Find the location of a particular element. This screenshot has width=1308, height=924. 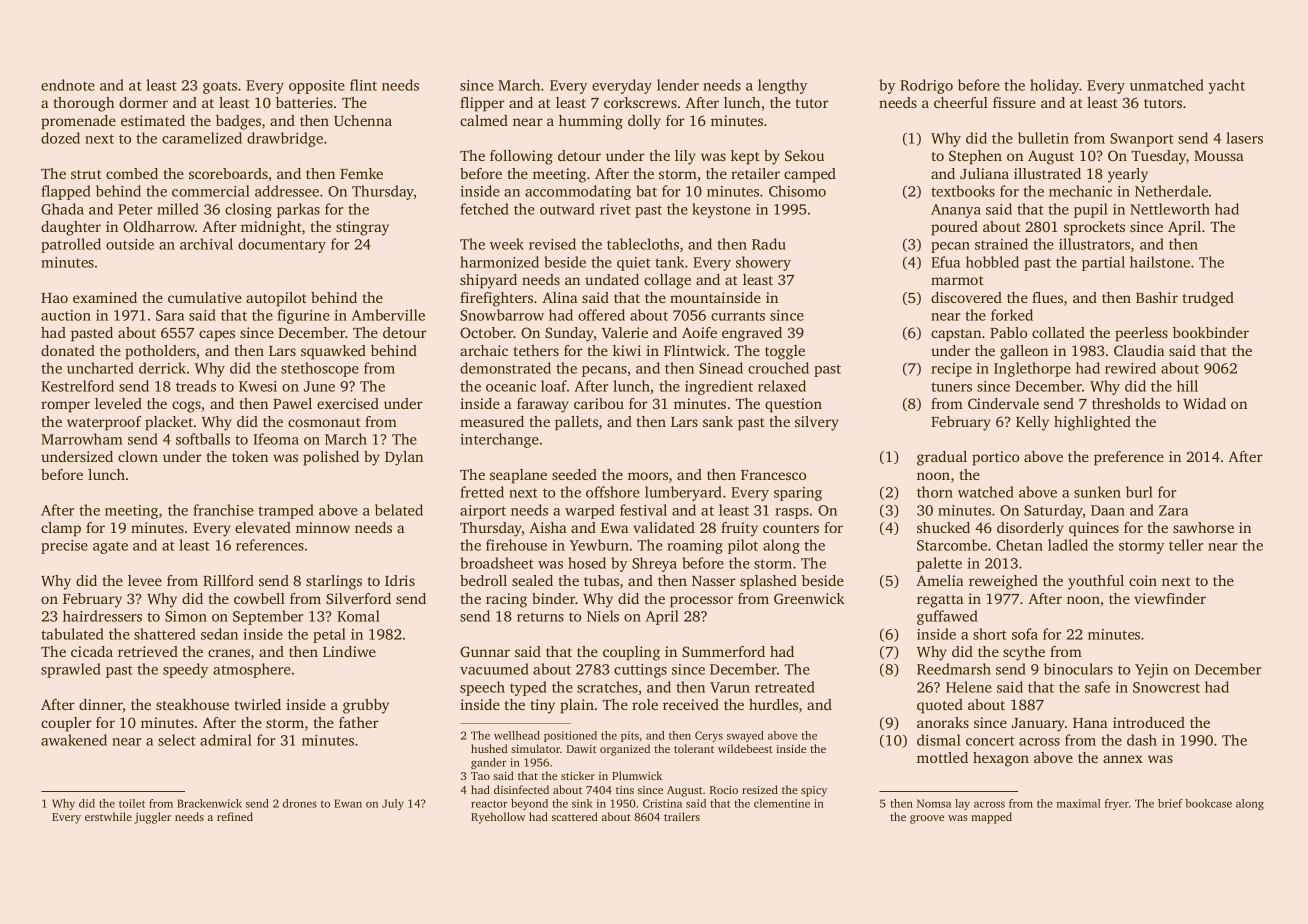

refined is located at coordinates (235, 816).
